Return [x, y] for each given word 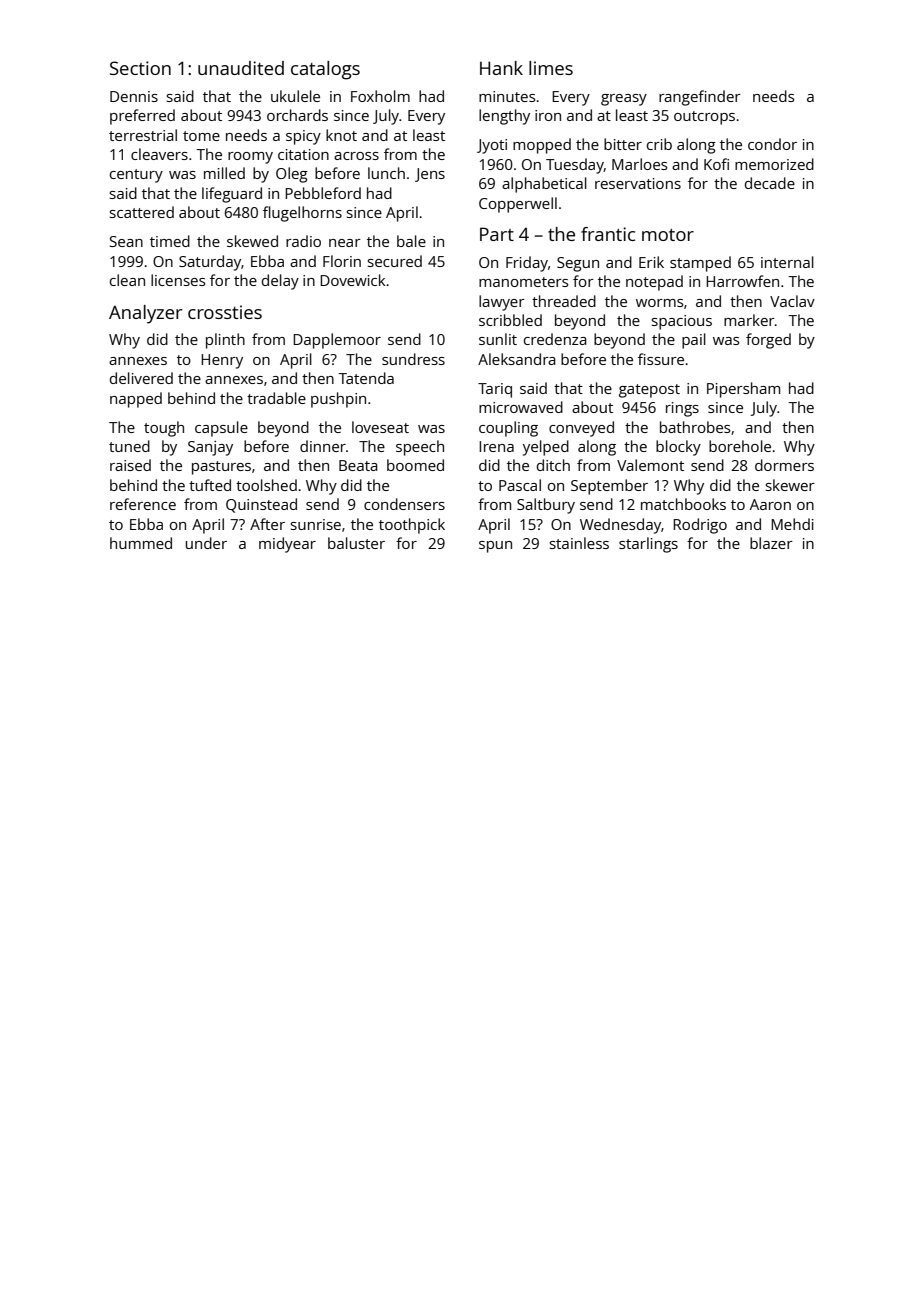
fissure [661, 359]
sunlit [498, 339]
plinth [225, 341]
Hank [501, 68]
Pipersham [743, 390]
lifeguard [232, 195]
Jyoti [492, 146]
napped [136, 400]
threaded [564, 301]
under [206, 543]
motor [668, 235]
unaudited [241, 68]
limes [551, 68]
